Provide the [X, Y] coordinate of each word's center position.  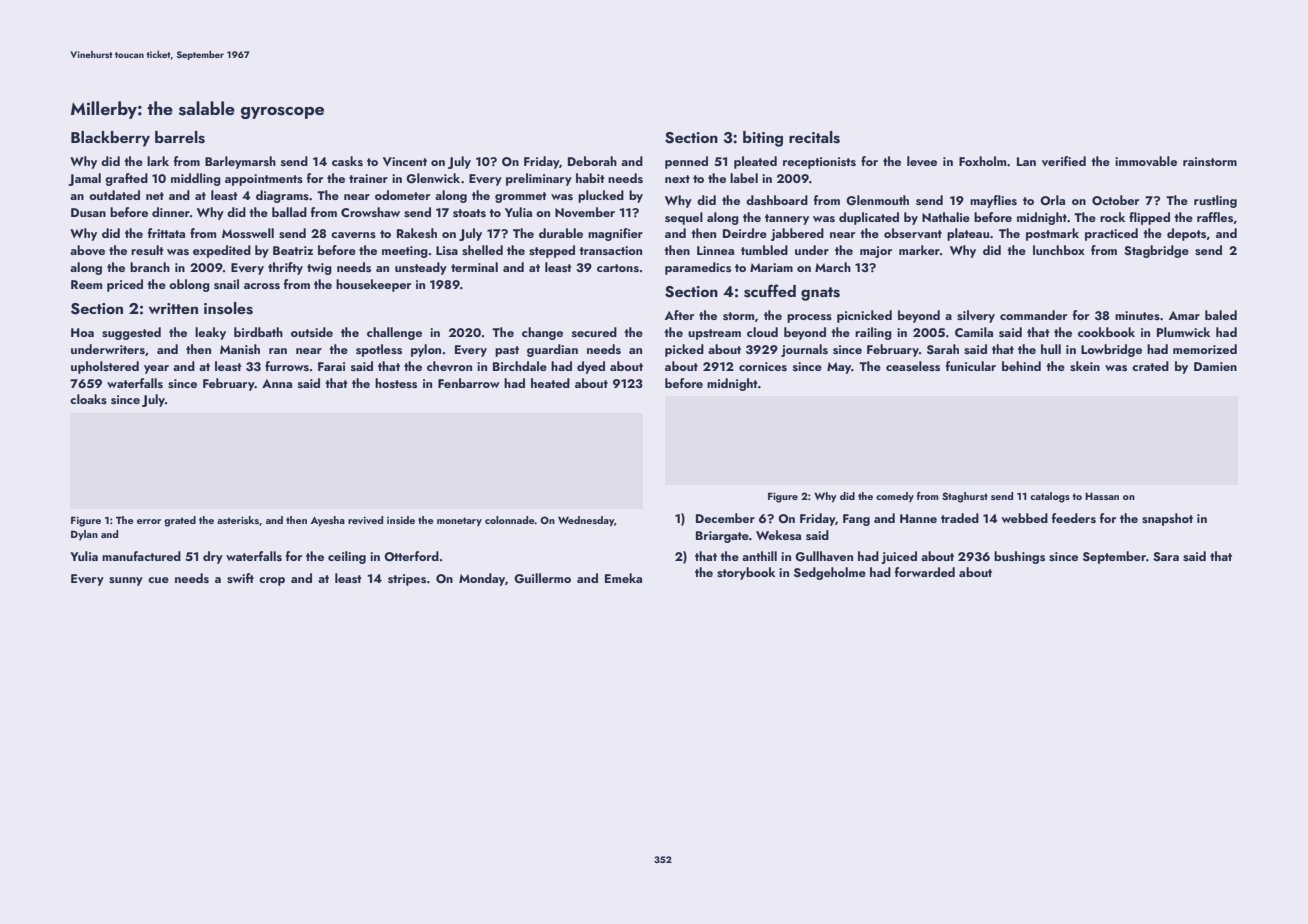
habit [590, 178]
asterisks [238, 520]
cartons [618, 268]
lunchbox [1059, 250]
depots [1186, 234]
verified [1064, 161]
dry [213, 557]
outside [312, 332]
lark [158, 161]
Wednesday [586, 521]
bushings [1019, 557]
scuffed [770, 291]
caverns [353, 235]
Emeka [623, 578]
